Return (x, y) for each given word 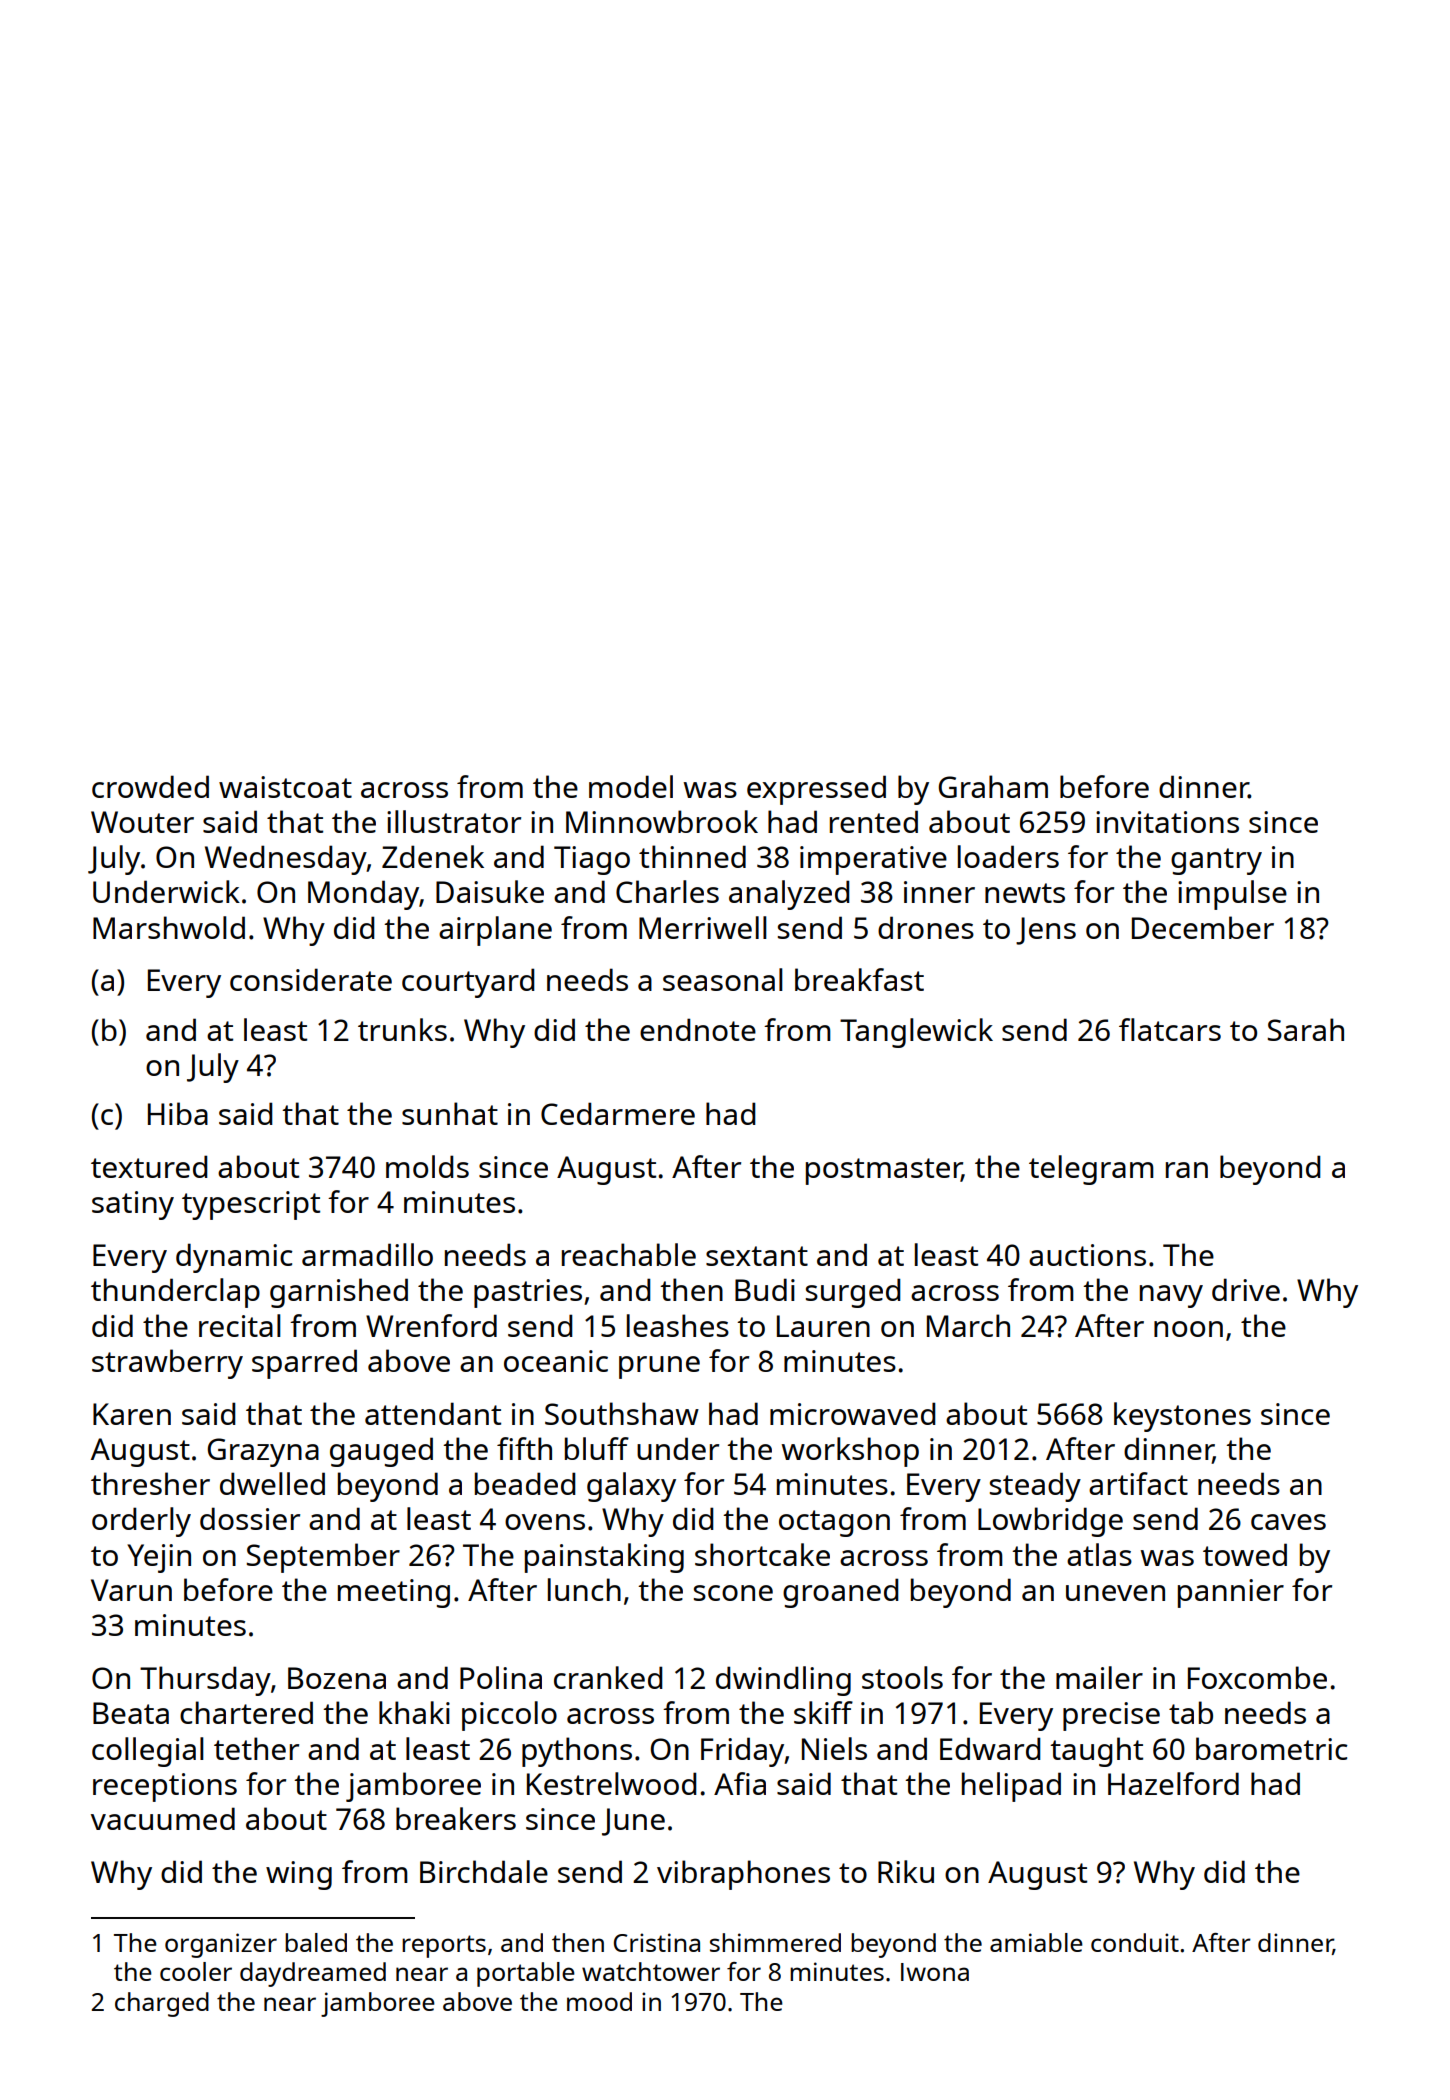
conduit (1135, 1942)
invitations (1167, 822)
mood (599, 2001)
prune (659, 1367)
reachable (629, 1254)
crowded (150, 786)
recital (240, 1325)
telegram (1091, 1170)
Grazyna (263, 1452)
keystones (1182, 1417)
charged (162, 2004)
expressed (816, 790)
